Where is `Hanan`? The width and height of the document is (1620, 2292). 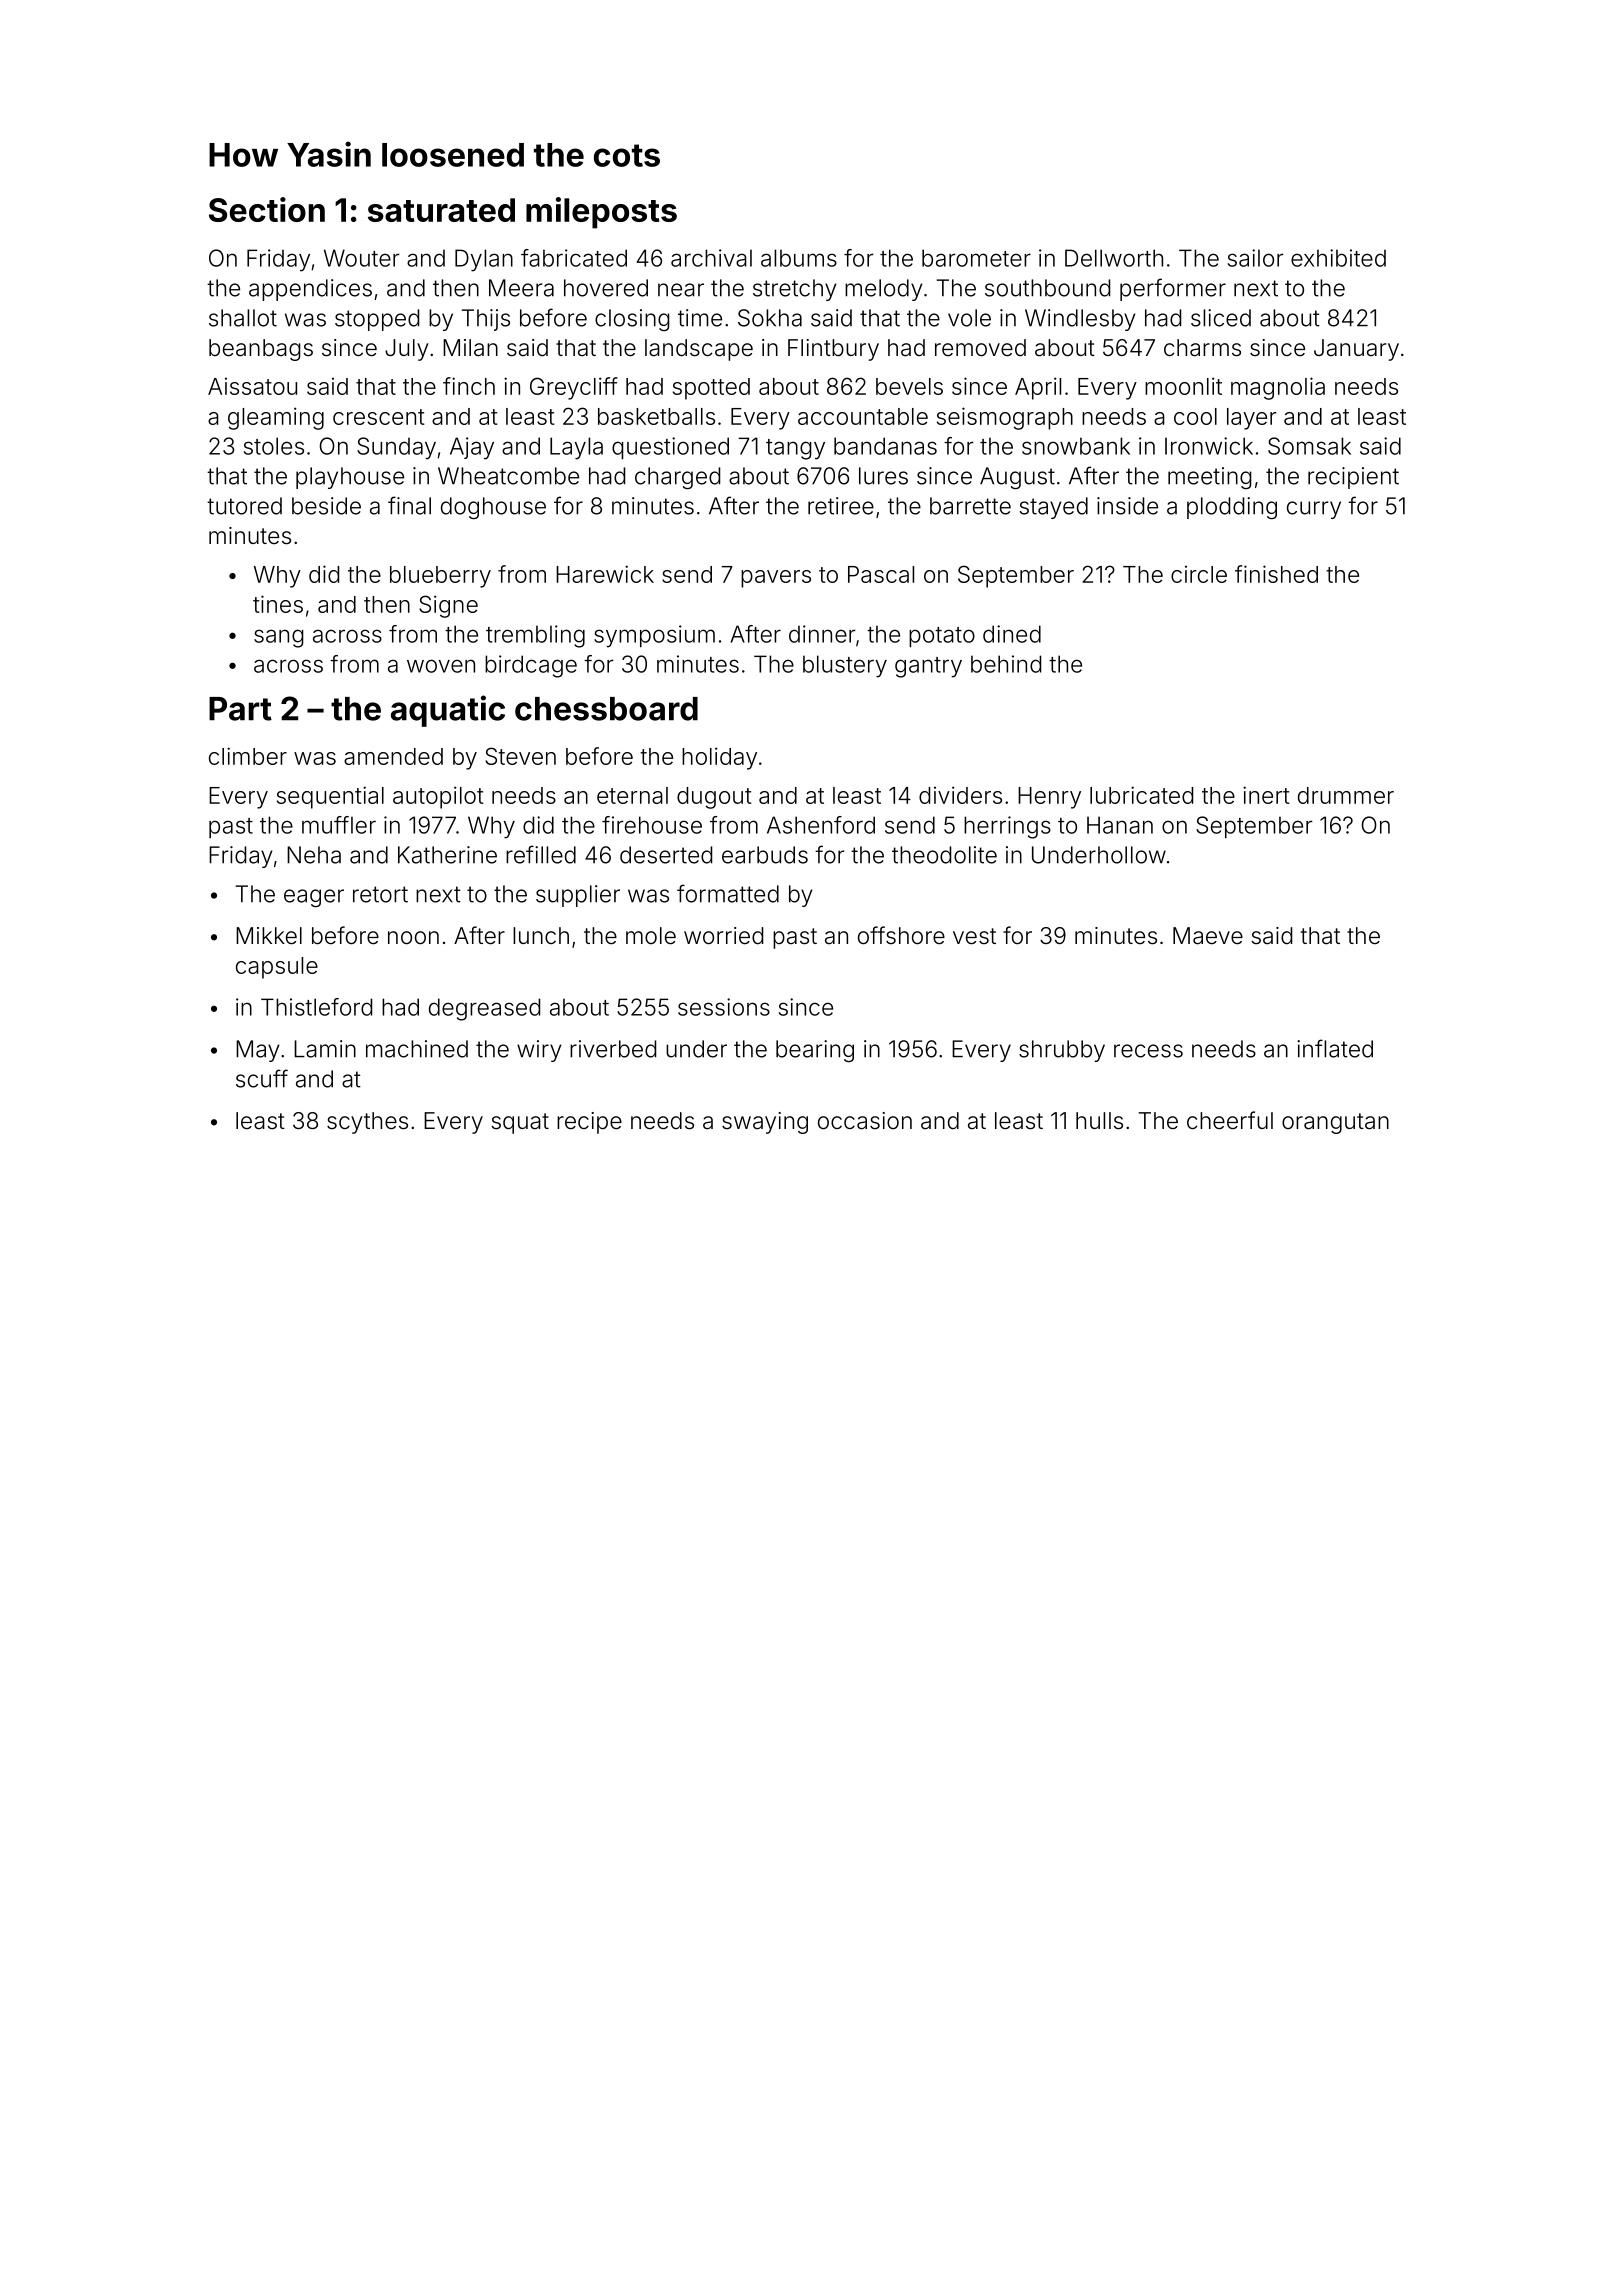 Hanan is located at coordinates (1120, 825).
